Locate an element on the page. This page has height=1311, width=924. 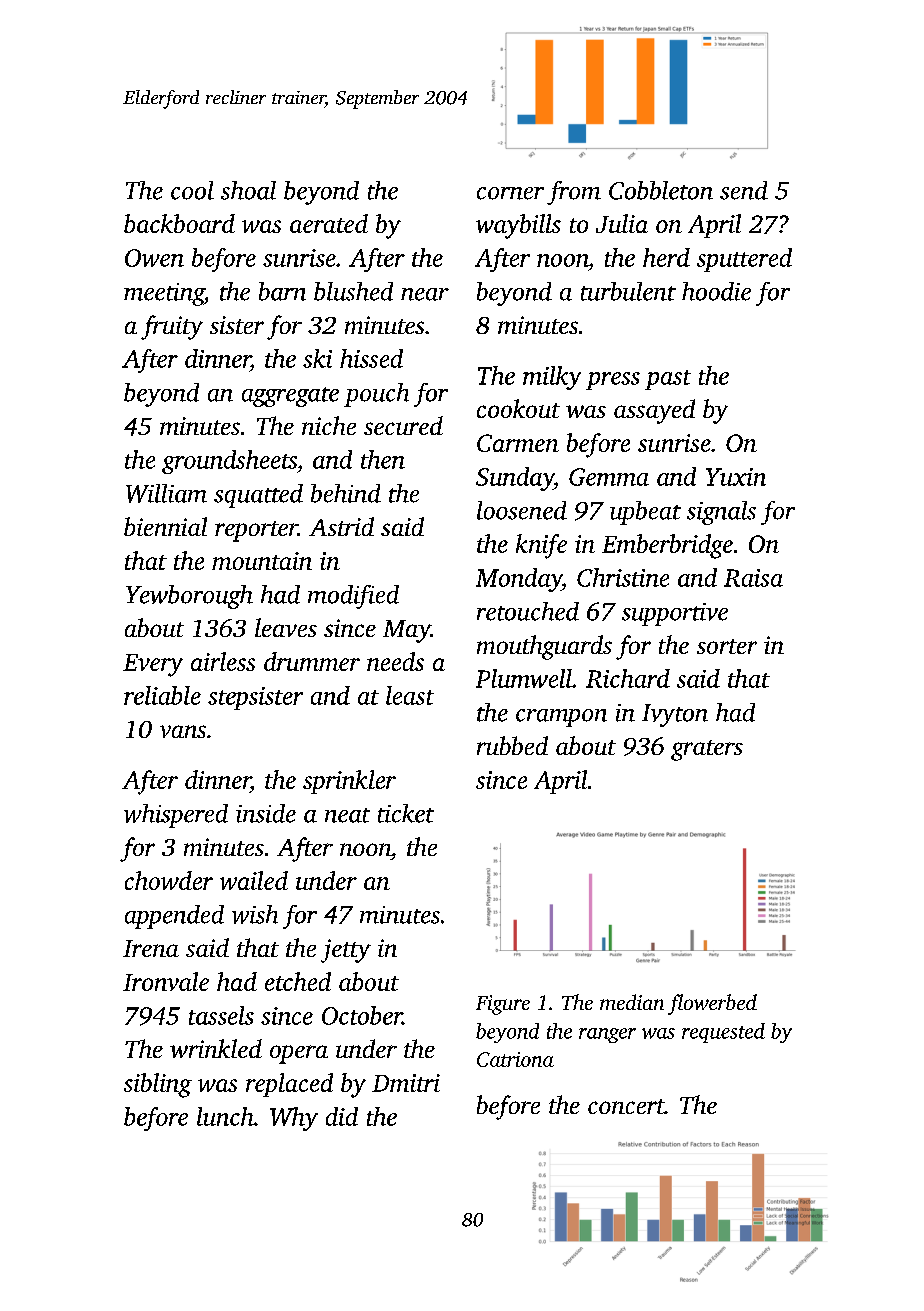
Figure is located at coordinates (503, 1005).
